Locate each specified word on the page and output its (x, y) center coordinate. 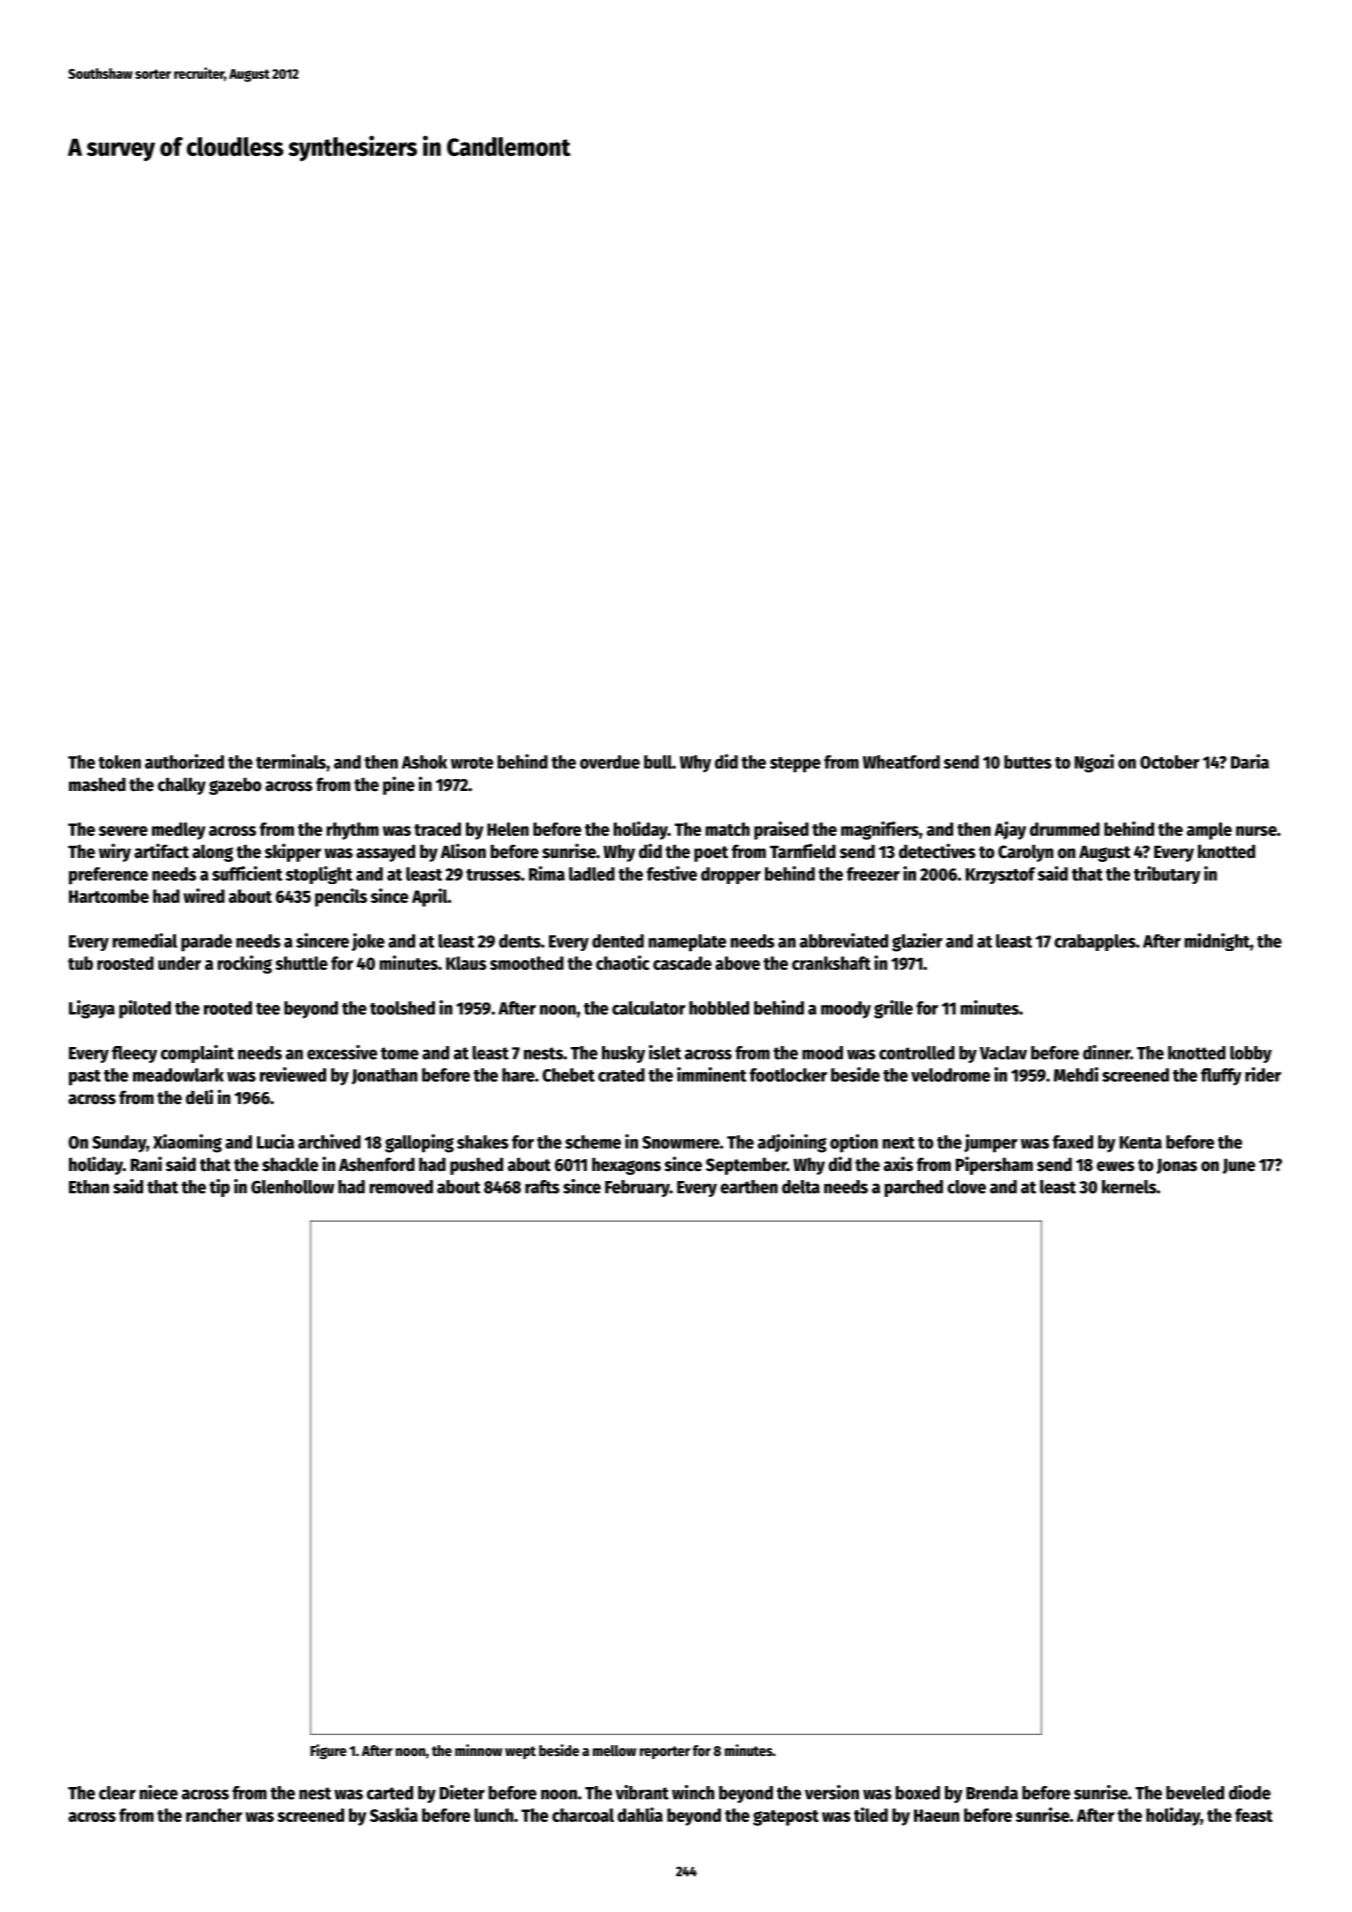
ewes (1116, 1166)
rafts (542, 1187)
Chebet (568, 1075)
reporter (665, 1752)
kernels (1129, 1187)
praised (781, 830)
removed (401, 1187)
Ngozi (1094, 763)
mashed (97, 784)
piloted (145, 1009)
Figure (328, 1751)
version (832, 1792)
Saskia (394, 1814)
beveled (1195, 1793)
